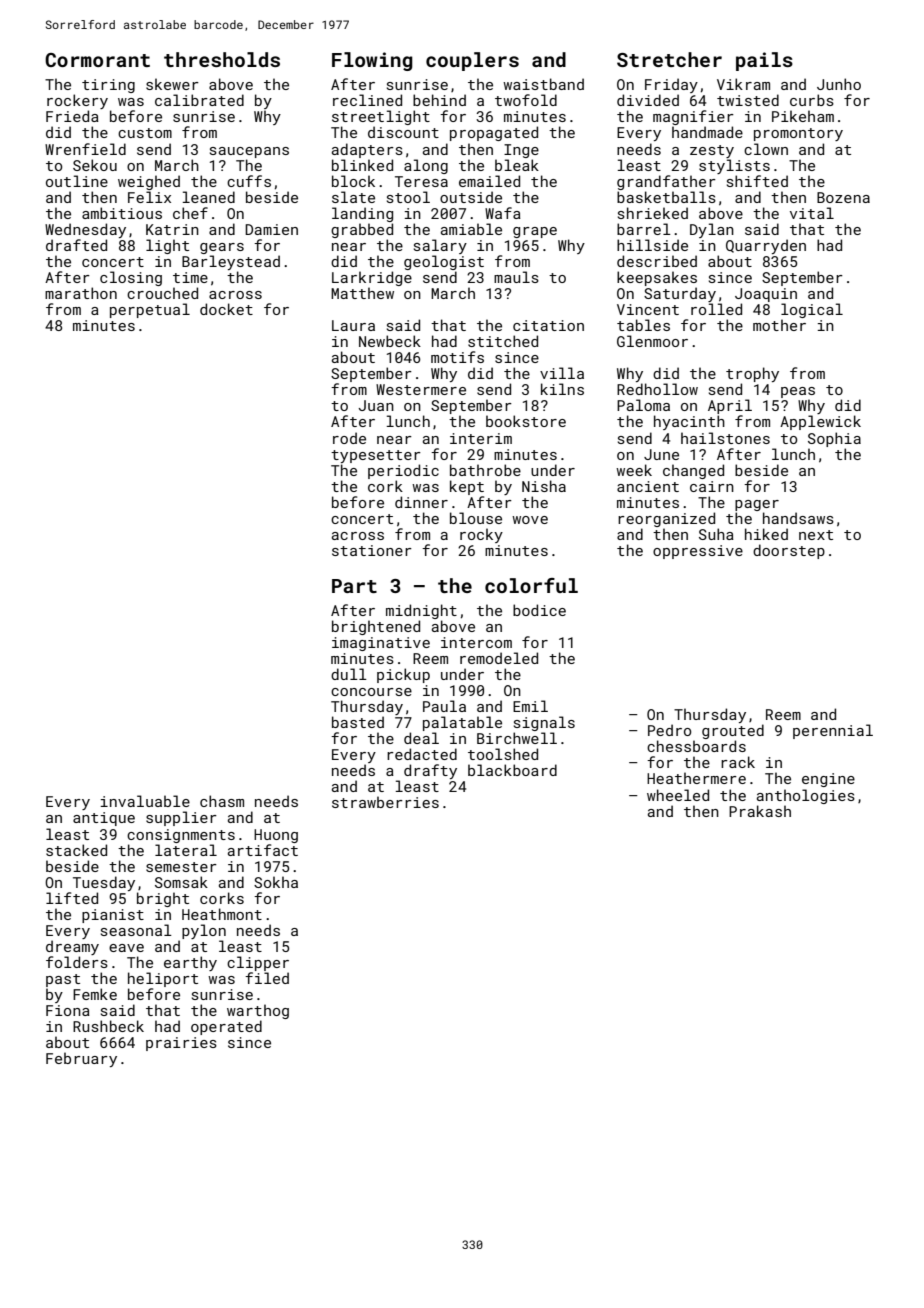 The width and height of the screenshot is (924, 1308). I want to click on perpetual, so click(150, 310).
